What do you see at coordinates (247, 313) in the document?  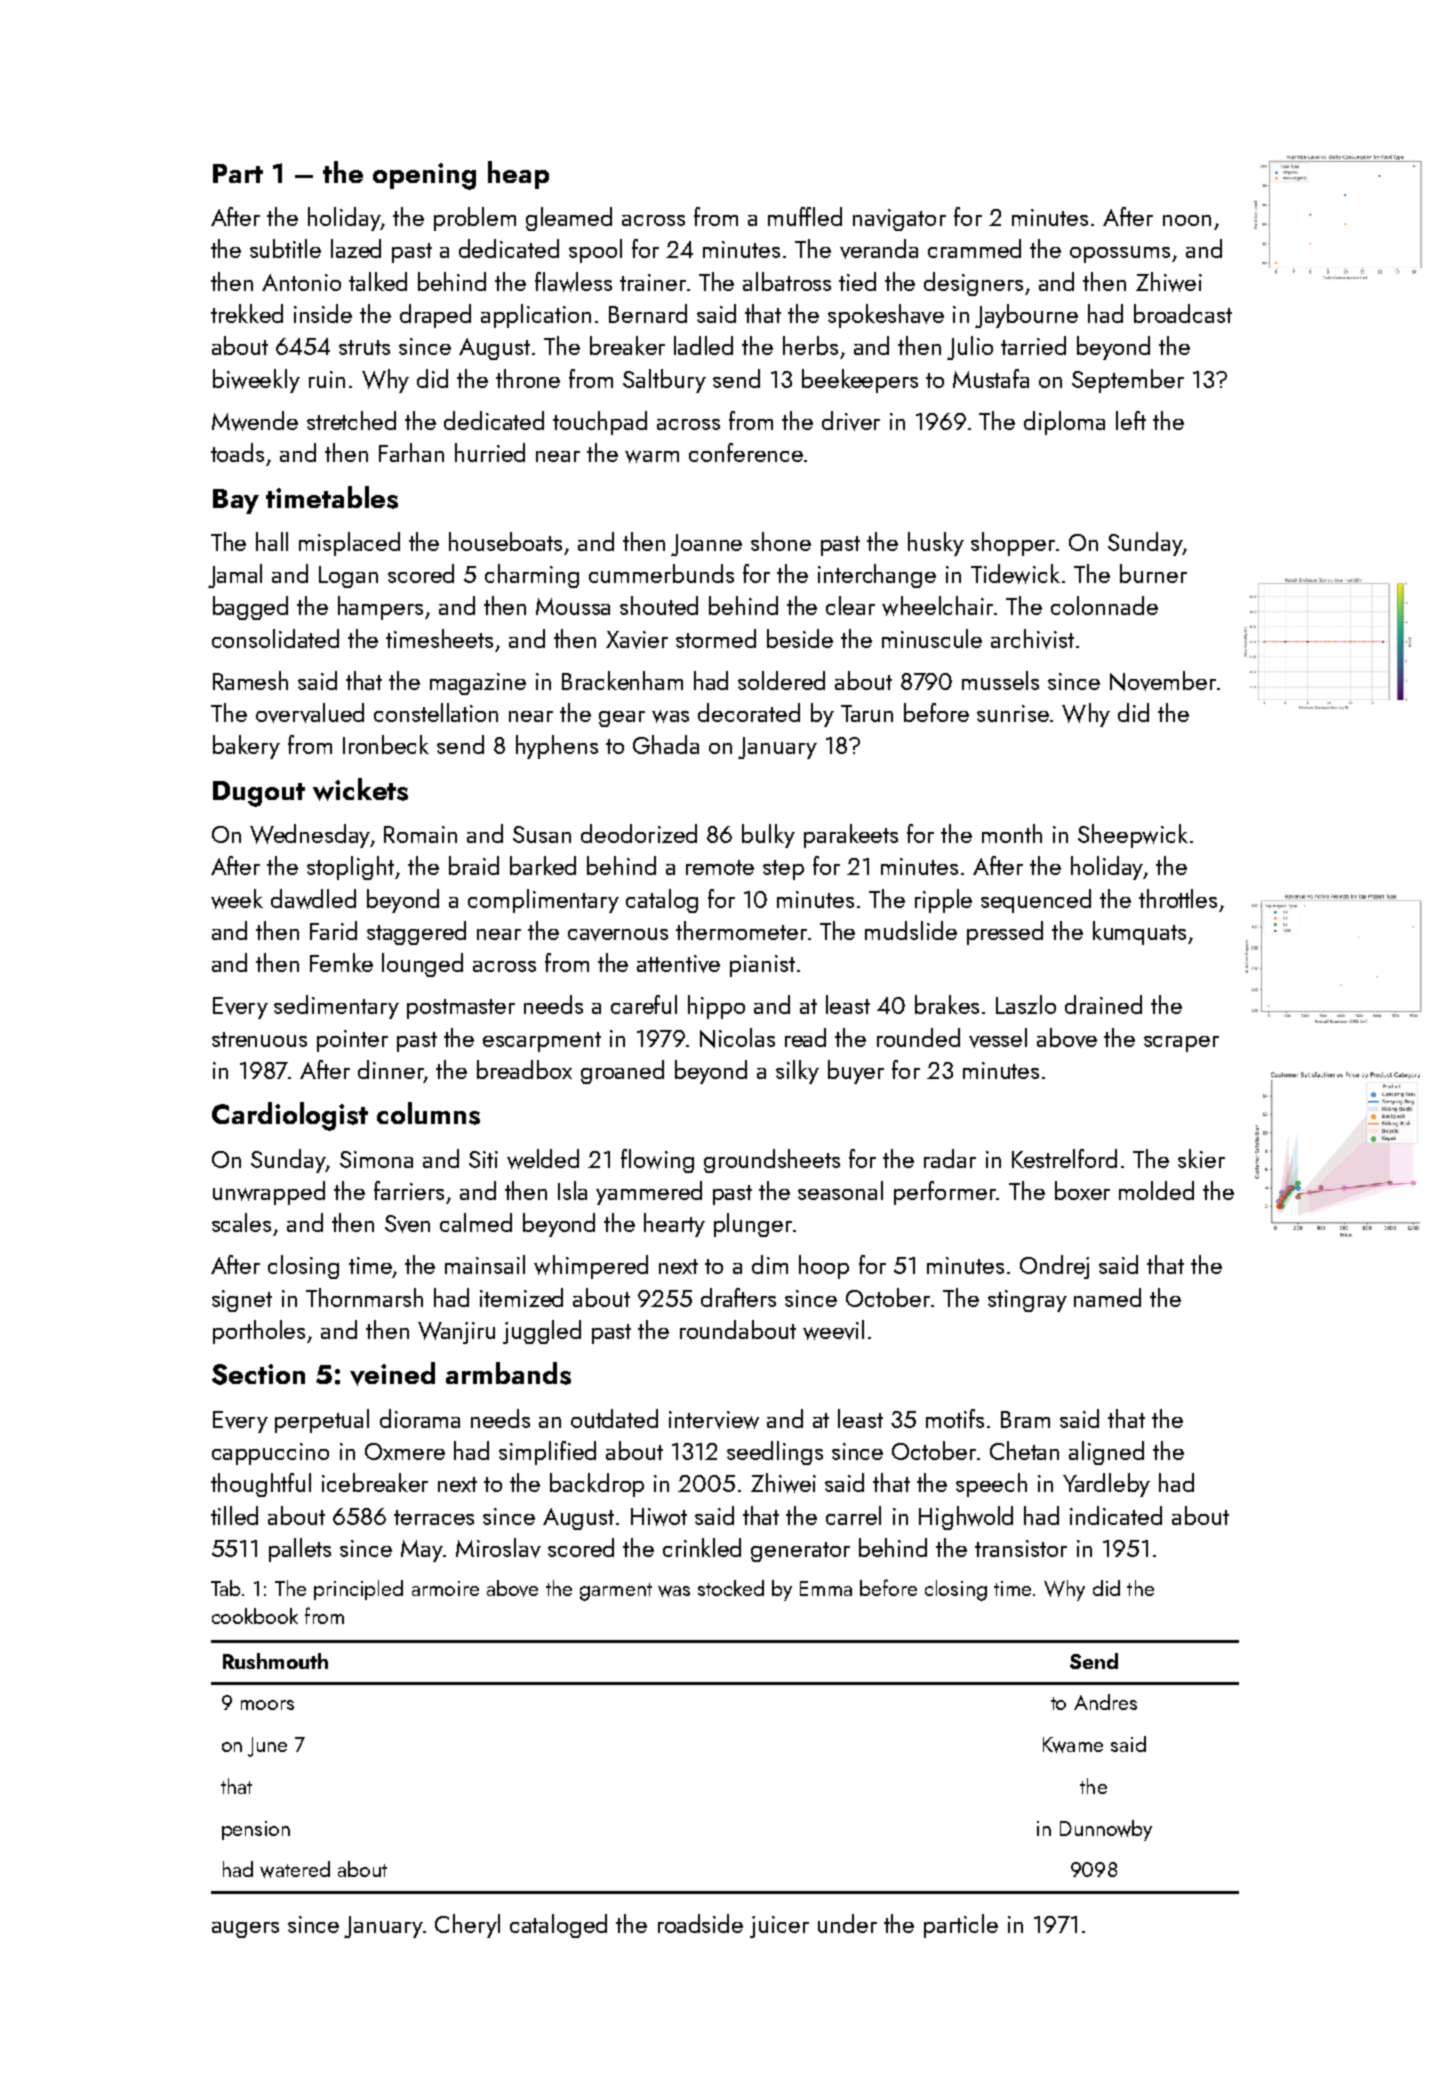 I see `trekked` at bounding box center [247, 313].
